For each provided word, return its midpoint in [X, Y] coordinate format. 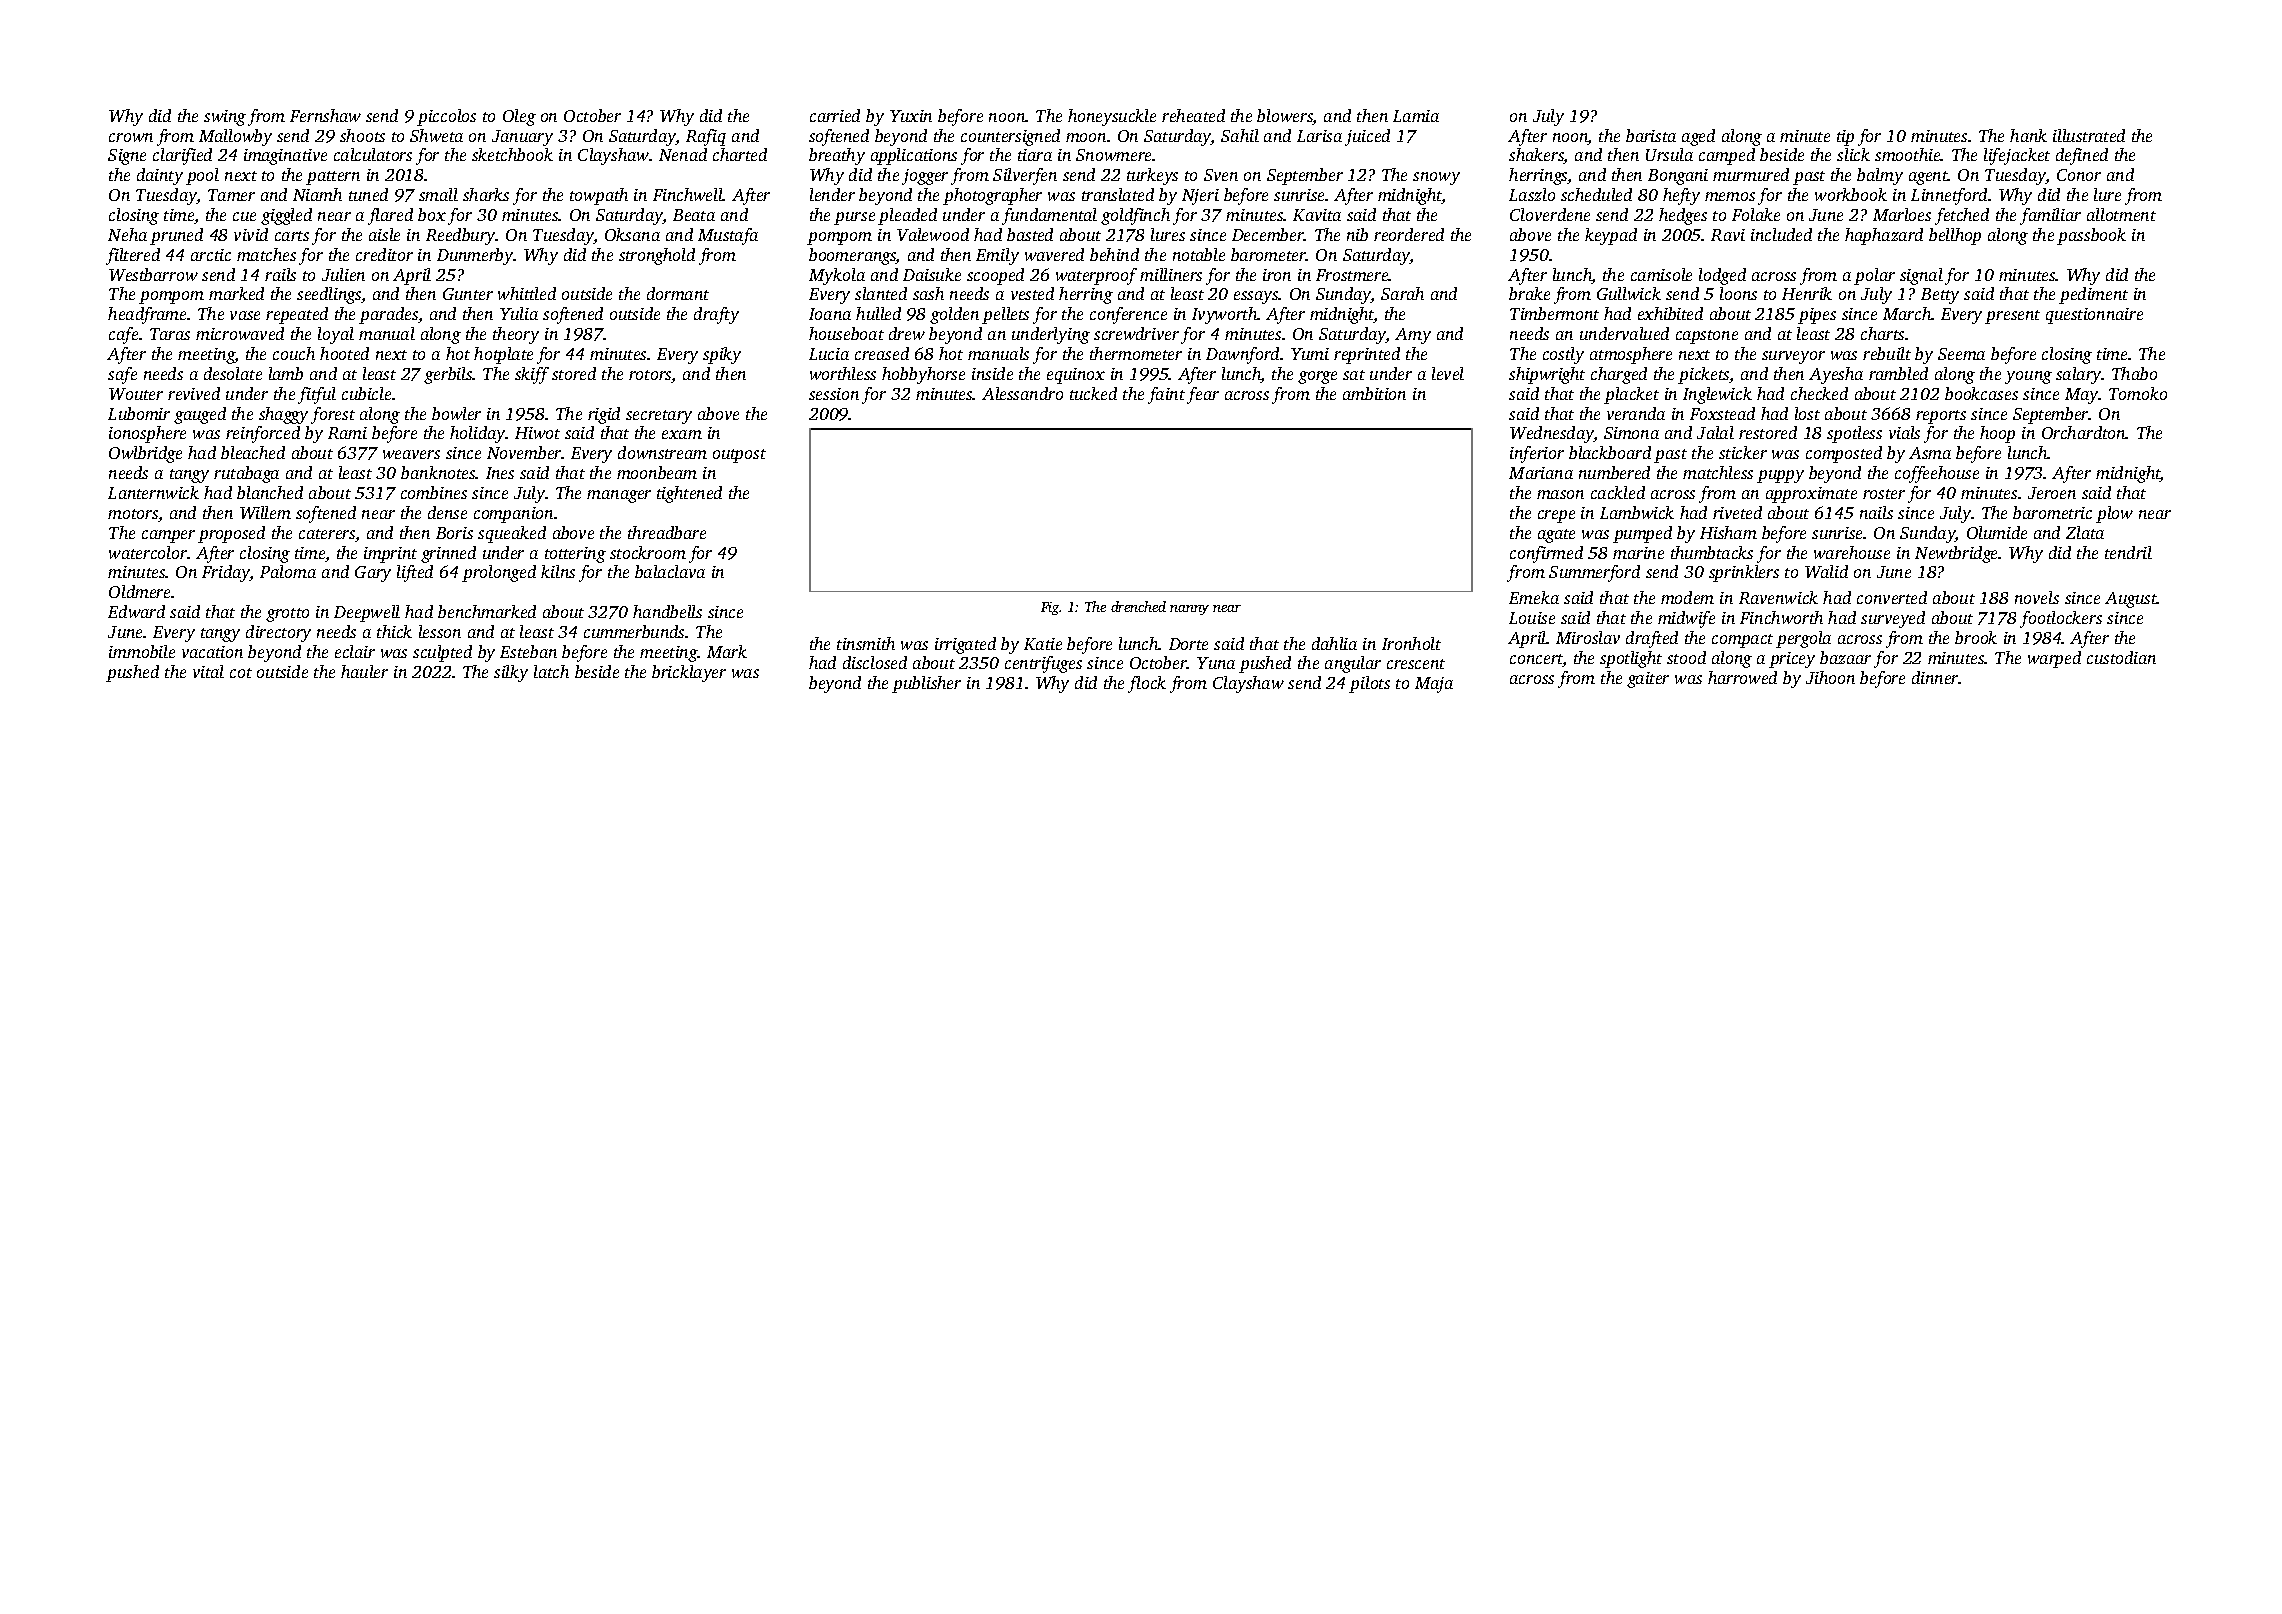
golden [954, 315]
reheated [1193, 115]
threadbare [667, 532]
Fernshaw [325, 115]
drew [907, 333]
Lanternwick [153, 492]
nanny [1189, 610]
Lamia [1416, 116]
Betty [1940, 296]
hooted [344, 353]
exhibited [1670, 313]
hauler [364, 671]
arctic [211, 255]
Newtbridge [1957, 554]
